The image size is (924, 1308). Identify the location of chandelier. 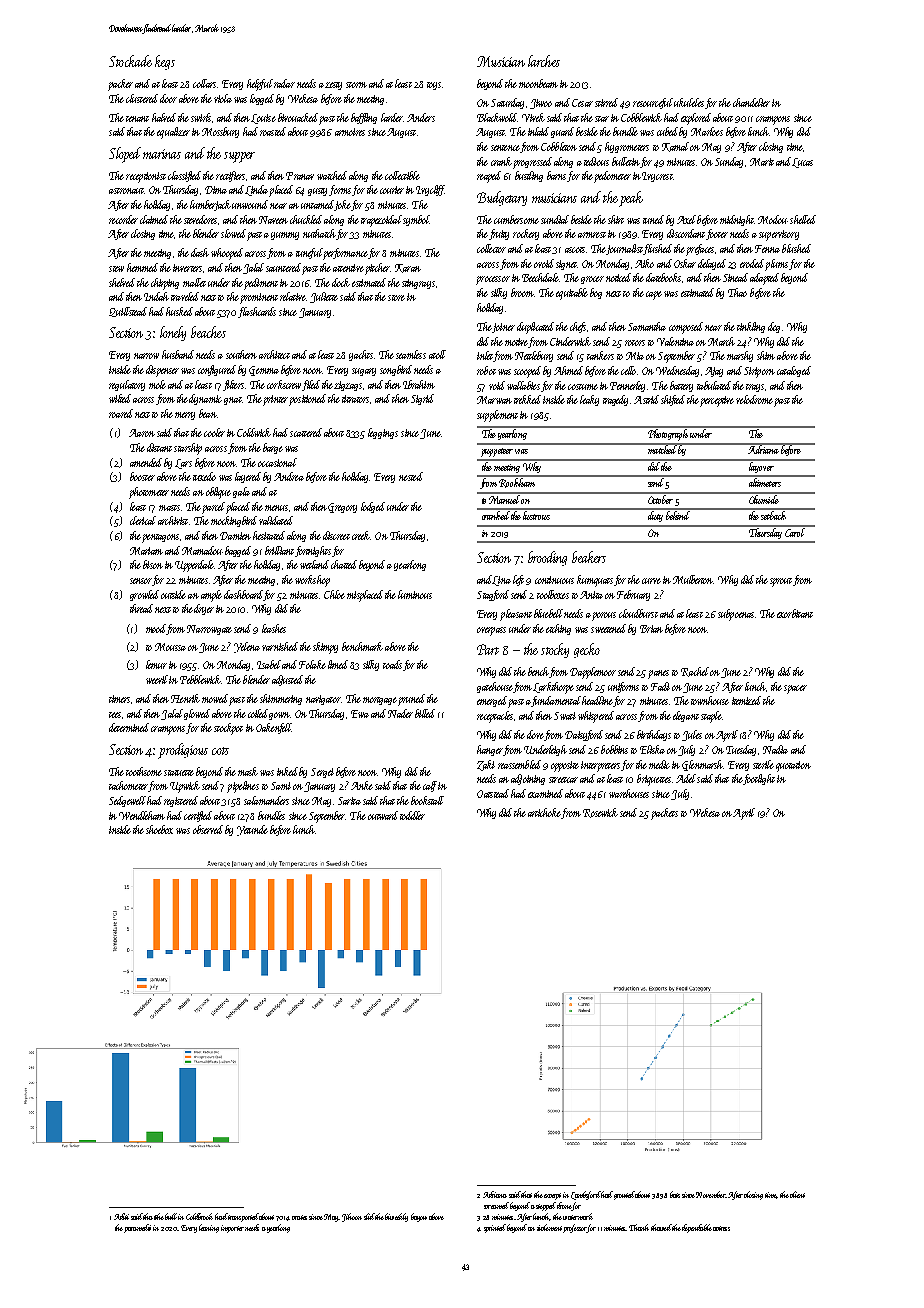
(751, 102).
